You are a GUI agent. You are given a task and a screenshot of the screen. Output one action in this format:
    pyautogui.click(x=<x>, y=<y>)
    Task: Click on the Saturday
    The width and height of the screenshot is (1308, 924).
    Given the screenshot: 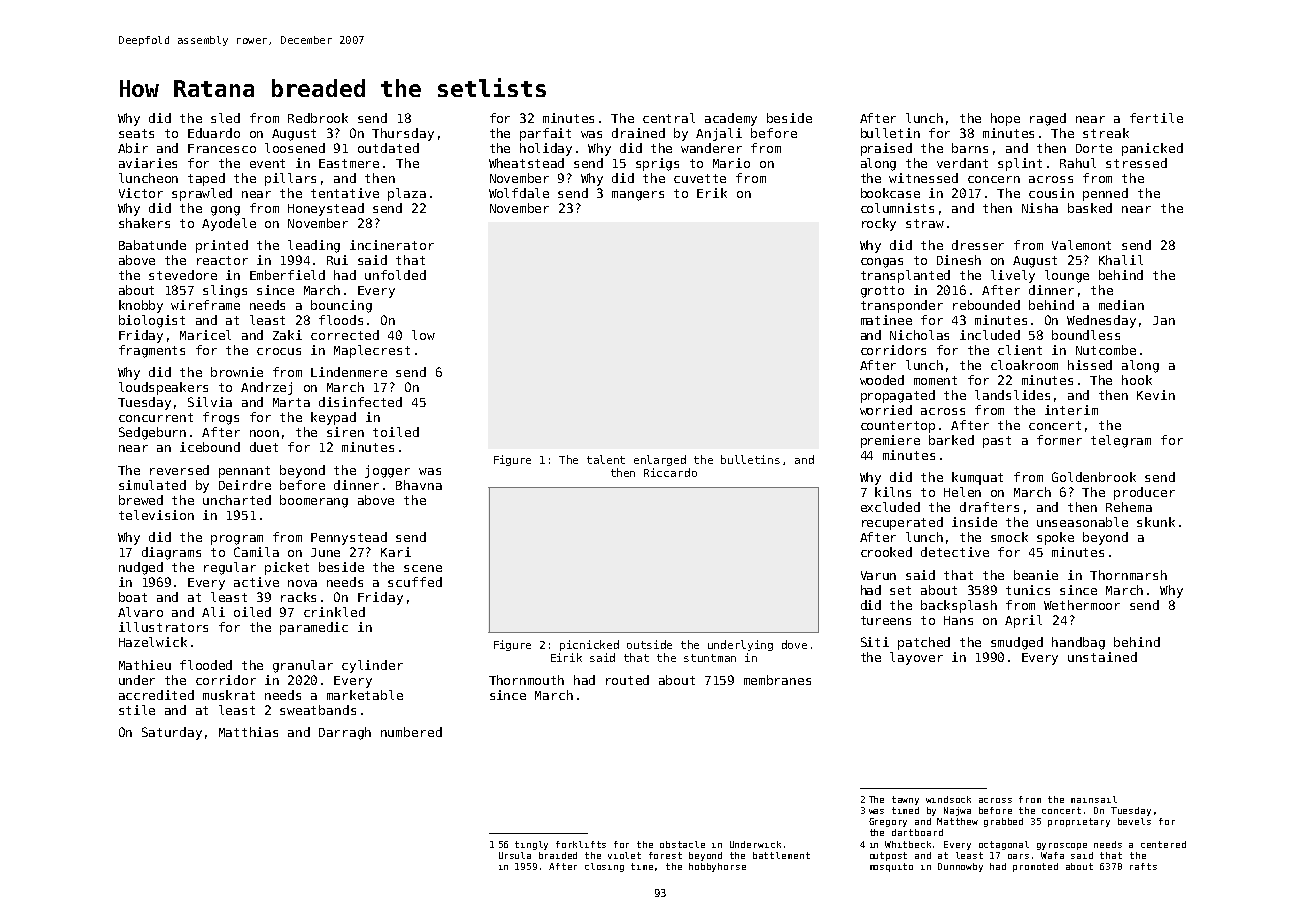 What is the action you would take?
    pyautogui.click(x=172, y=733)
